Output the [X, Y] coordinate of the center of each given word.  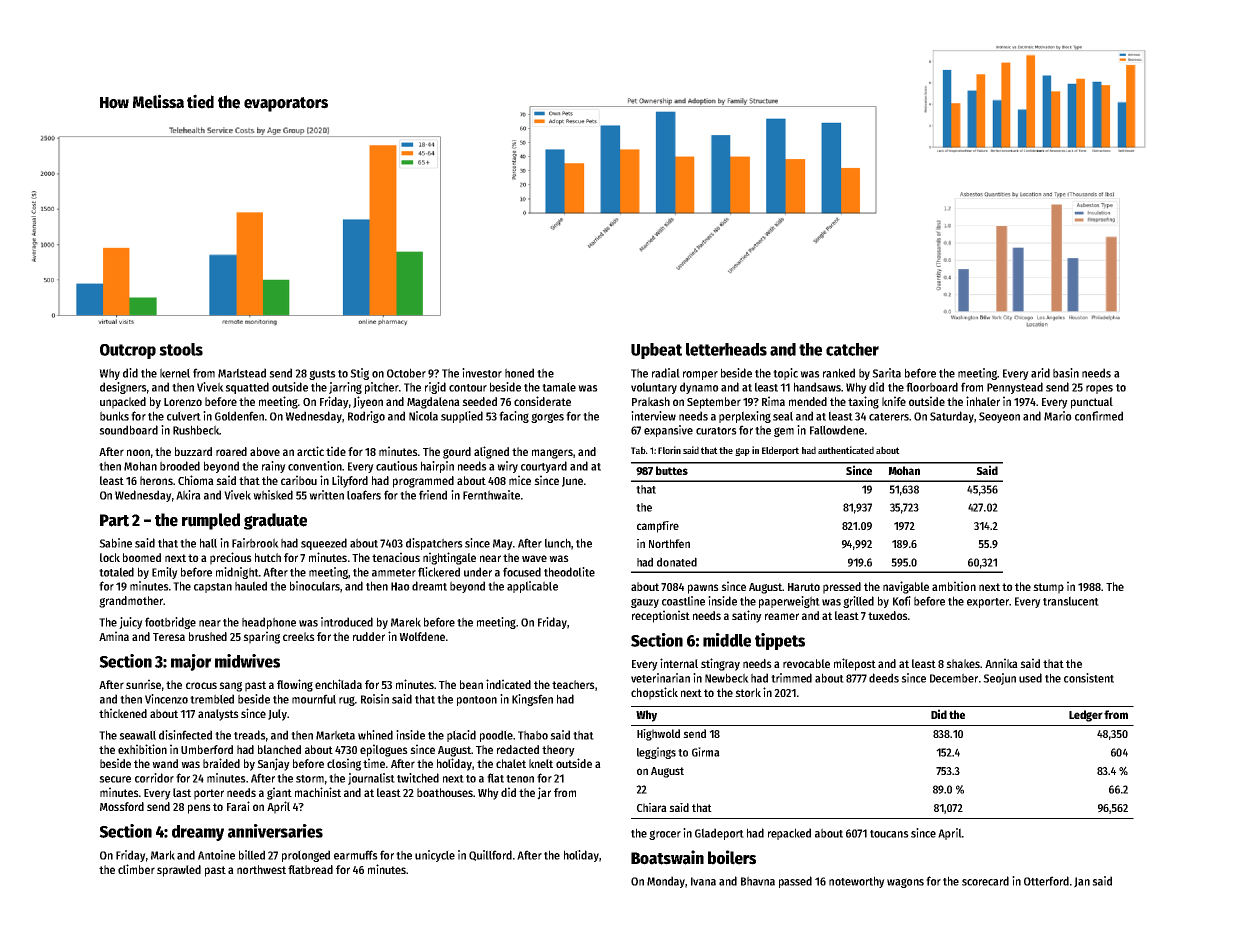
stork [748, 692]
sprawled [179, 871]
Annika [1001, 663]
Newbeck [727, 678]
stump [1048, 588]
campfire [658, 527]
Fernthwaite [491, 495]
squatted [247, 388]
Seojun [999, 679]
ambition [954, 586]
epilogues [384, 750]
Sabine [115, 543]
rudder [369, 636]
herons [156, 480]
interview [653, 416]
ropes [1099, 389]
